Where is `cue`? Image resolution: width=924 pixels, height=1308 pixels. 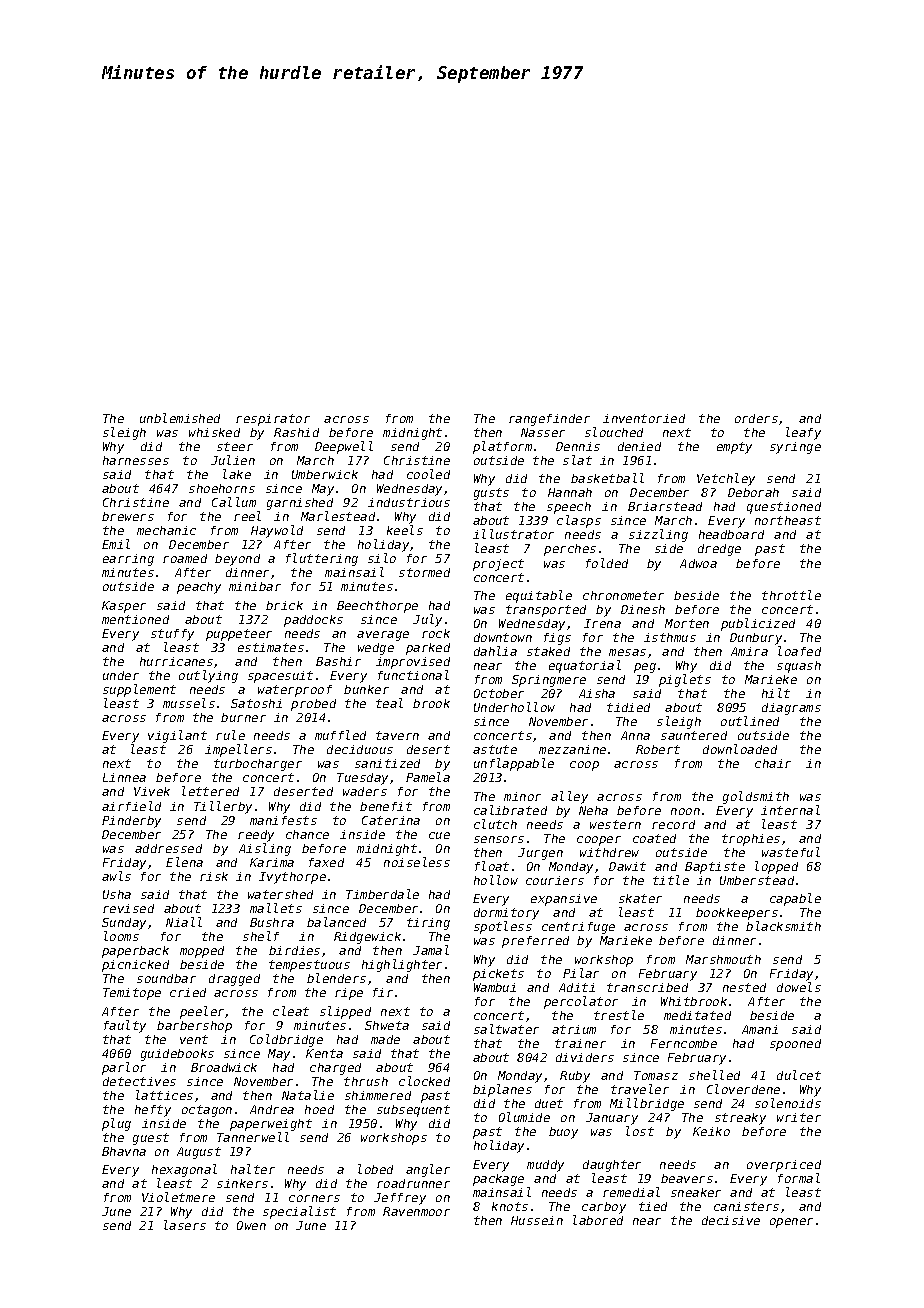 cue is located at coordinates (439, 835).
